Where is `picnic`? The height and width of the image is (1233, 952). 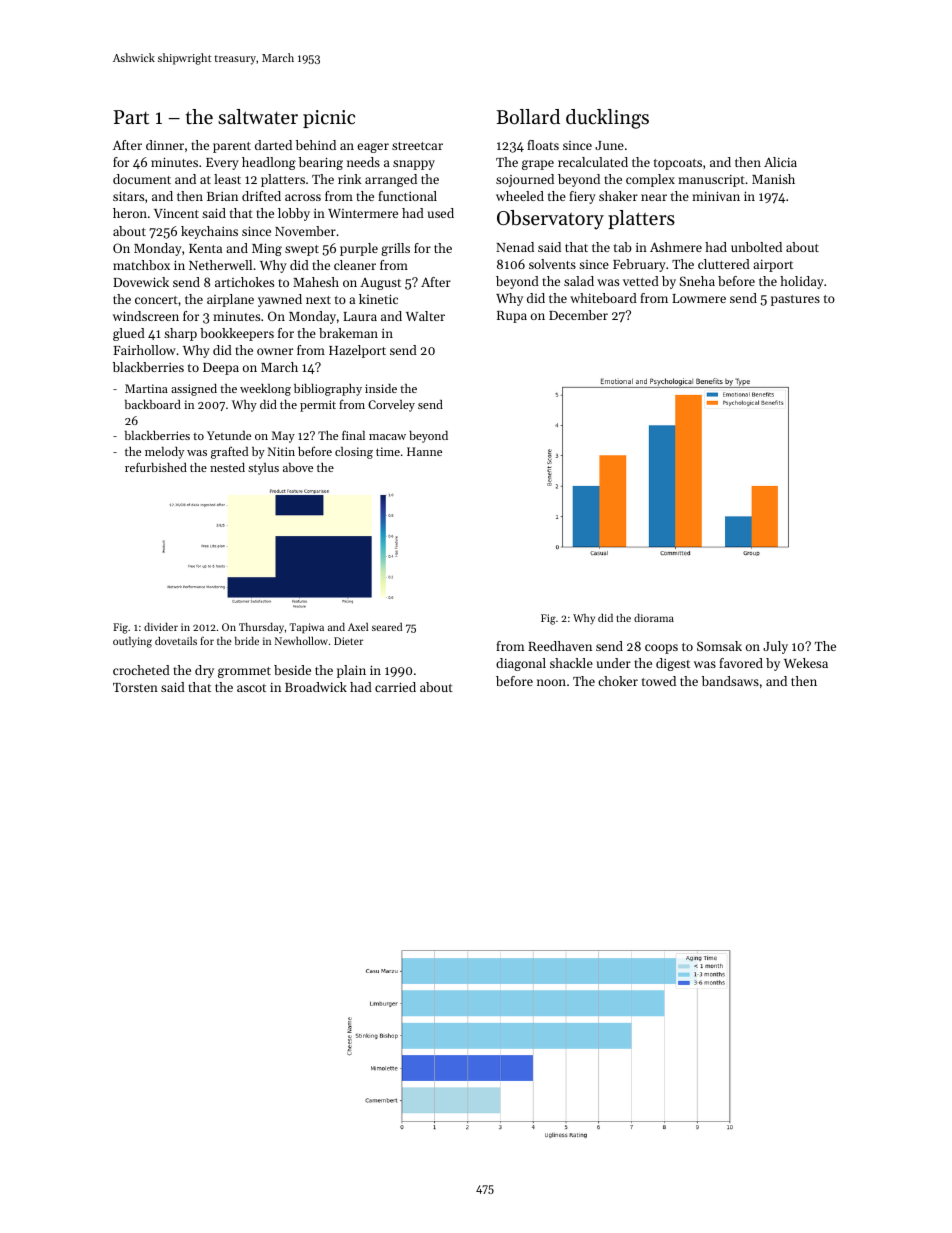
picnic is located at coordinates (329, 119).
